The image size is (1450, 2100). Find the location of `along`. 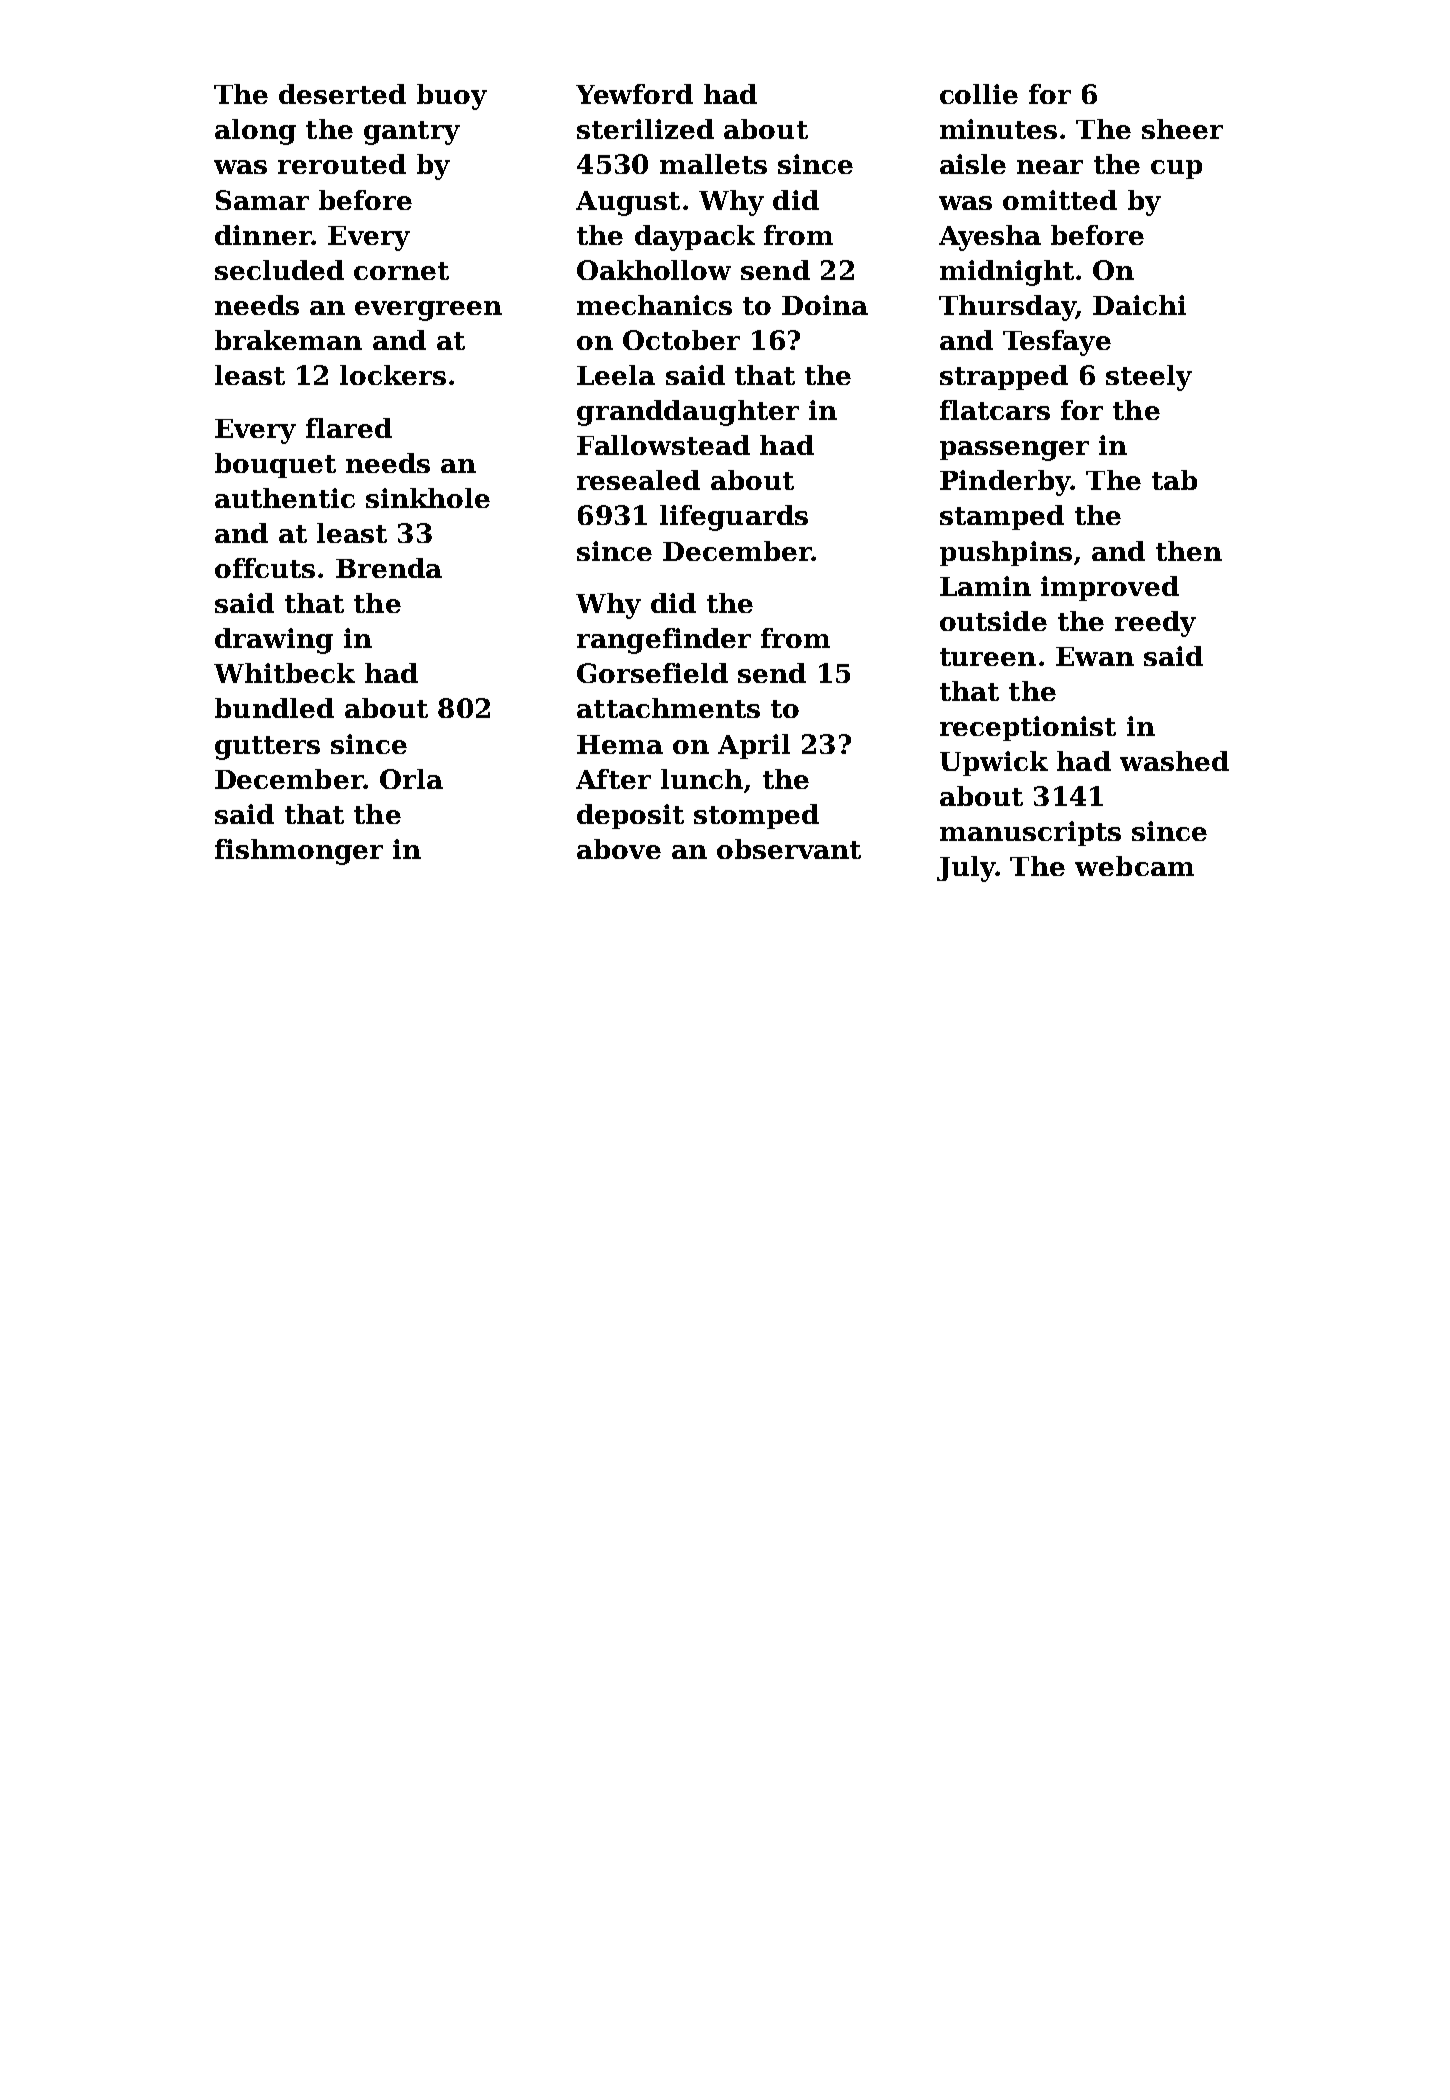

along is located at coordinates (255, 132).
